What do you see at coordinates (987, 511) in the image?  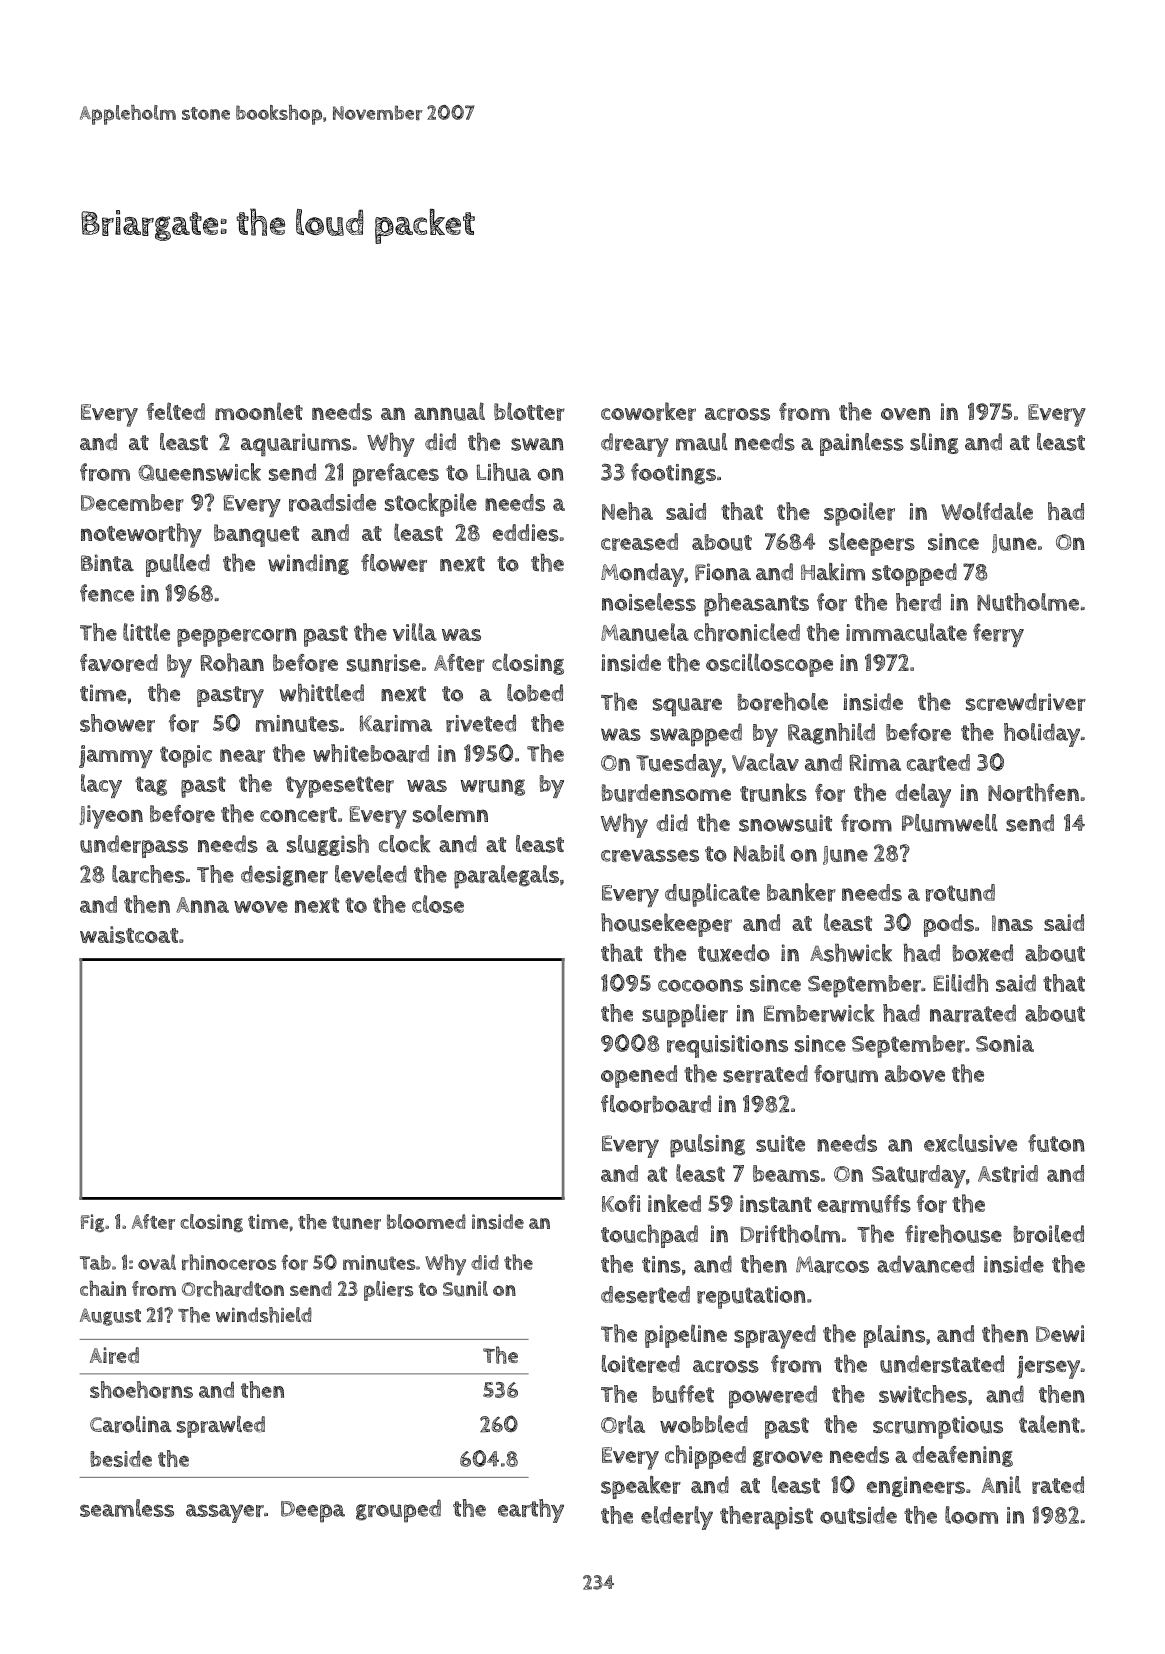 I see `Wolfdale` at bounding box center [987, 511].
